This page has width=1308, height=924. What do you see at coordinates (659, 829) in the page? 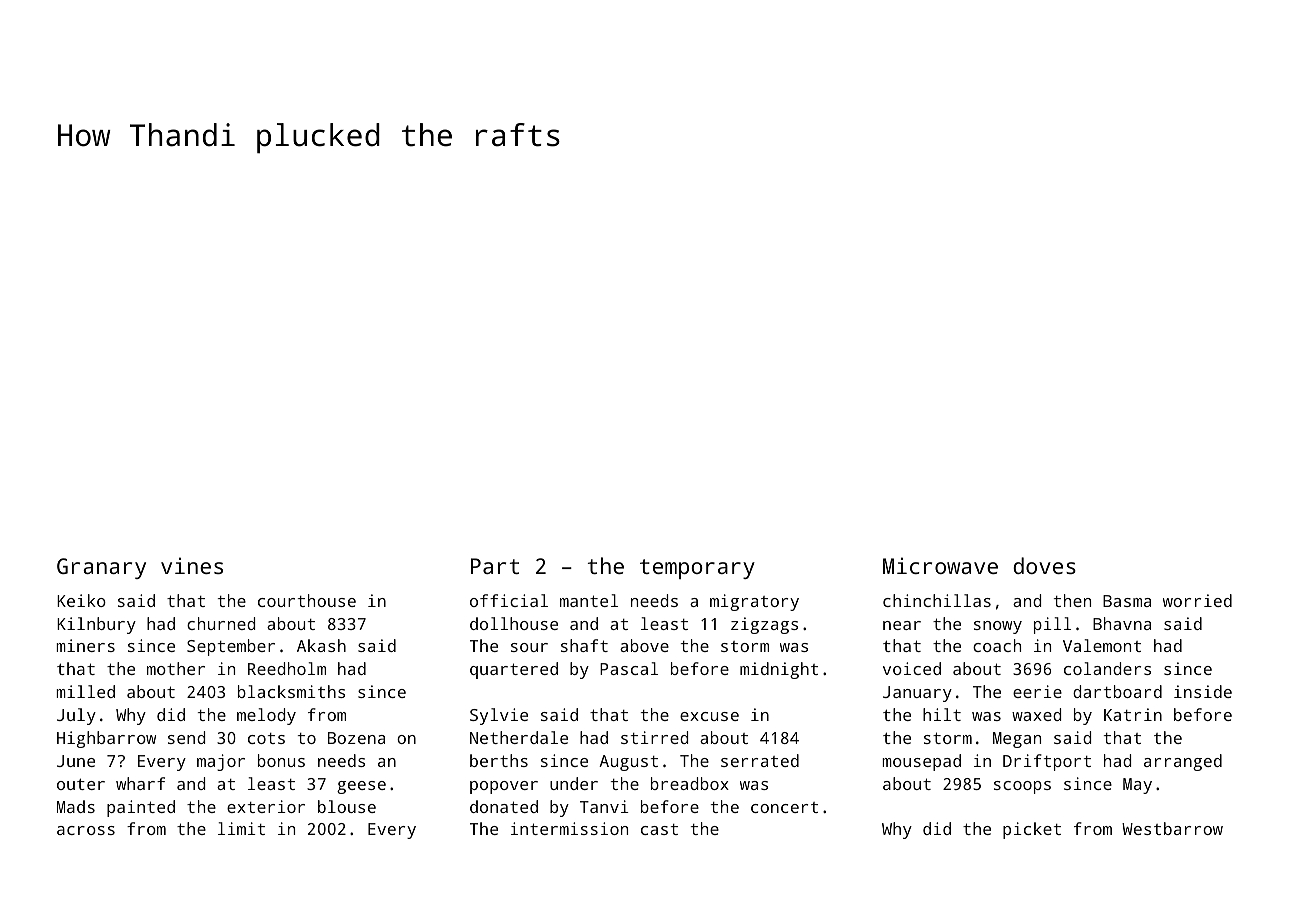
I see `cast` at bounding box center [659, 829].
